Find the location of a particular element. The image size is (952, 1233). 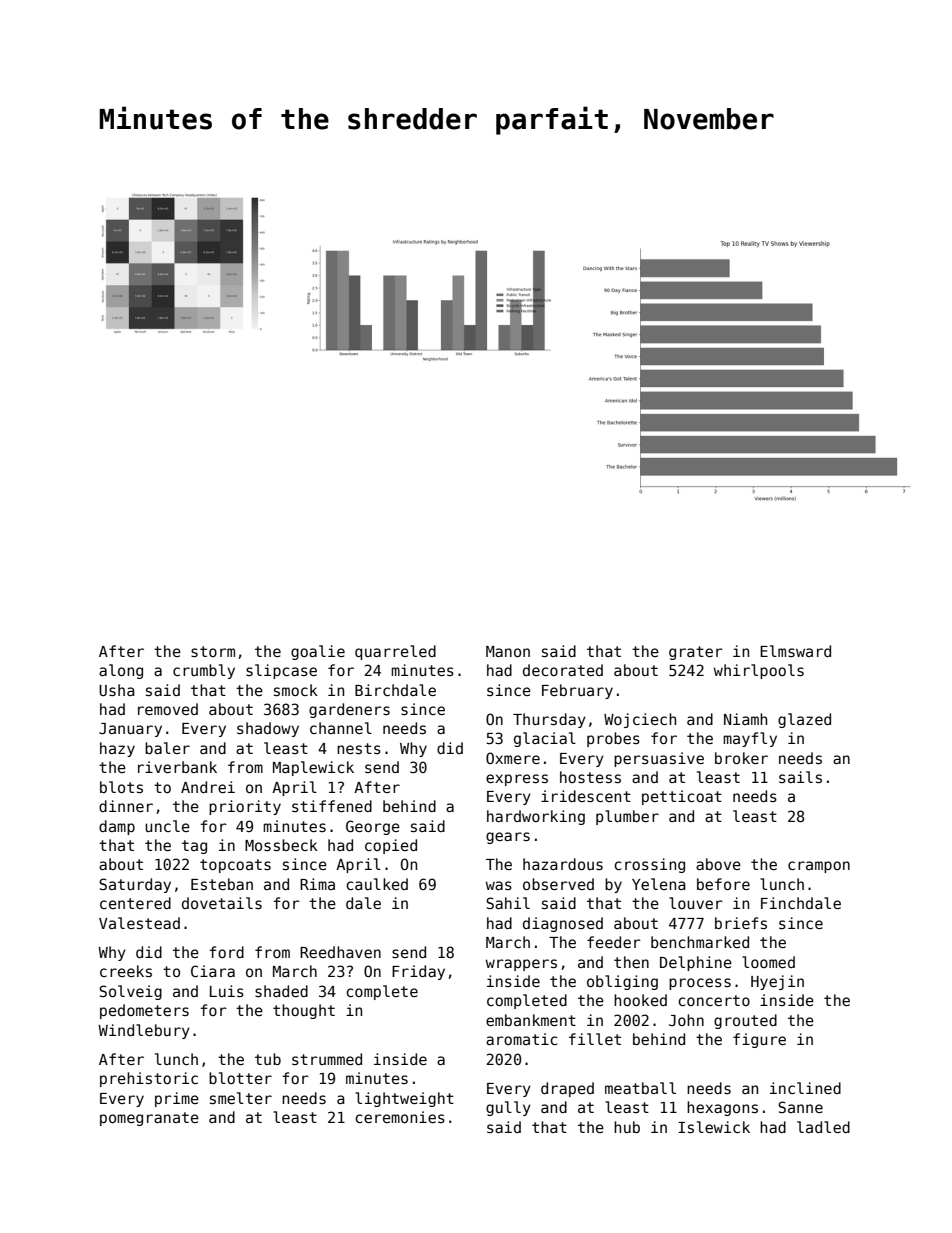

thought is located at coordinates (304, 1011).
